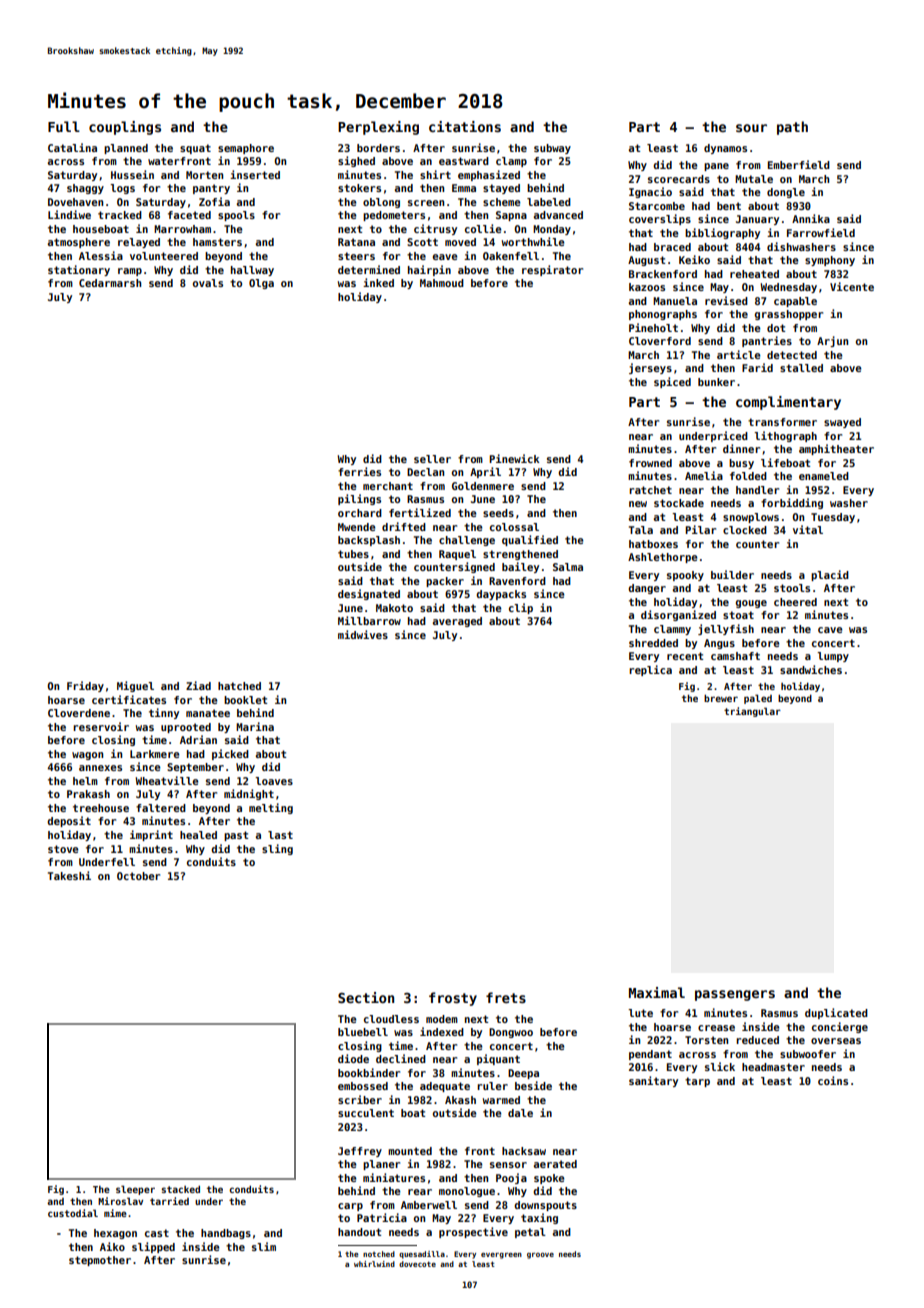  What do you see at coordinates (432, 459) in the screenshot?
I see `seller` at bounding box center [432, 459].
